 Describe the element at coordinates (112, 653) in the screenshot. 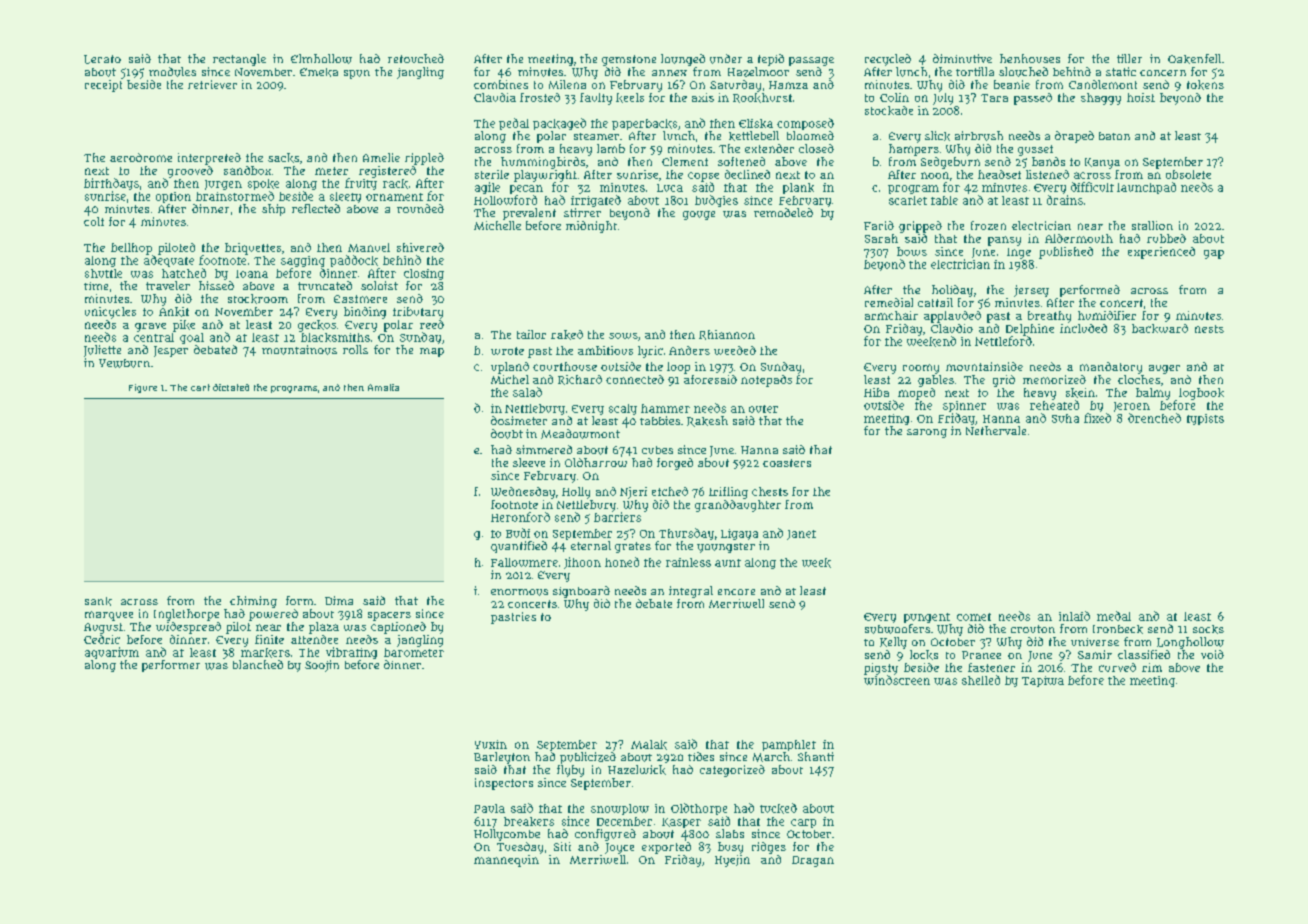

I see `aquarium` at that location.
